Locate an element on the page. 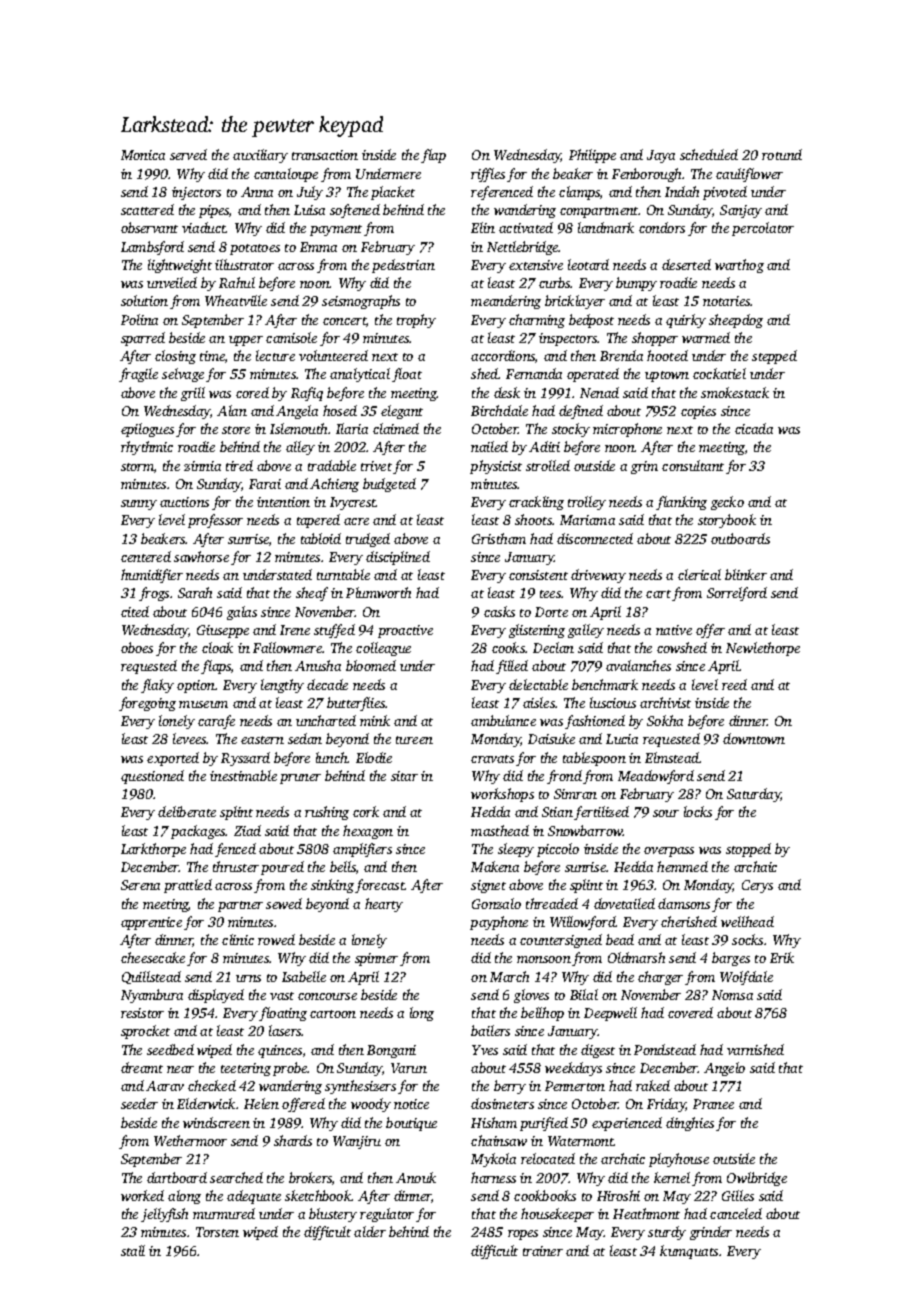  pipes is located at coordinates (214, 211).
